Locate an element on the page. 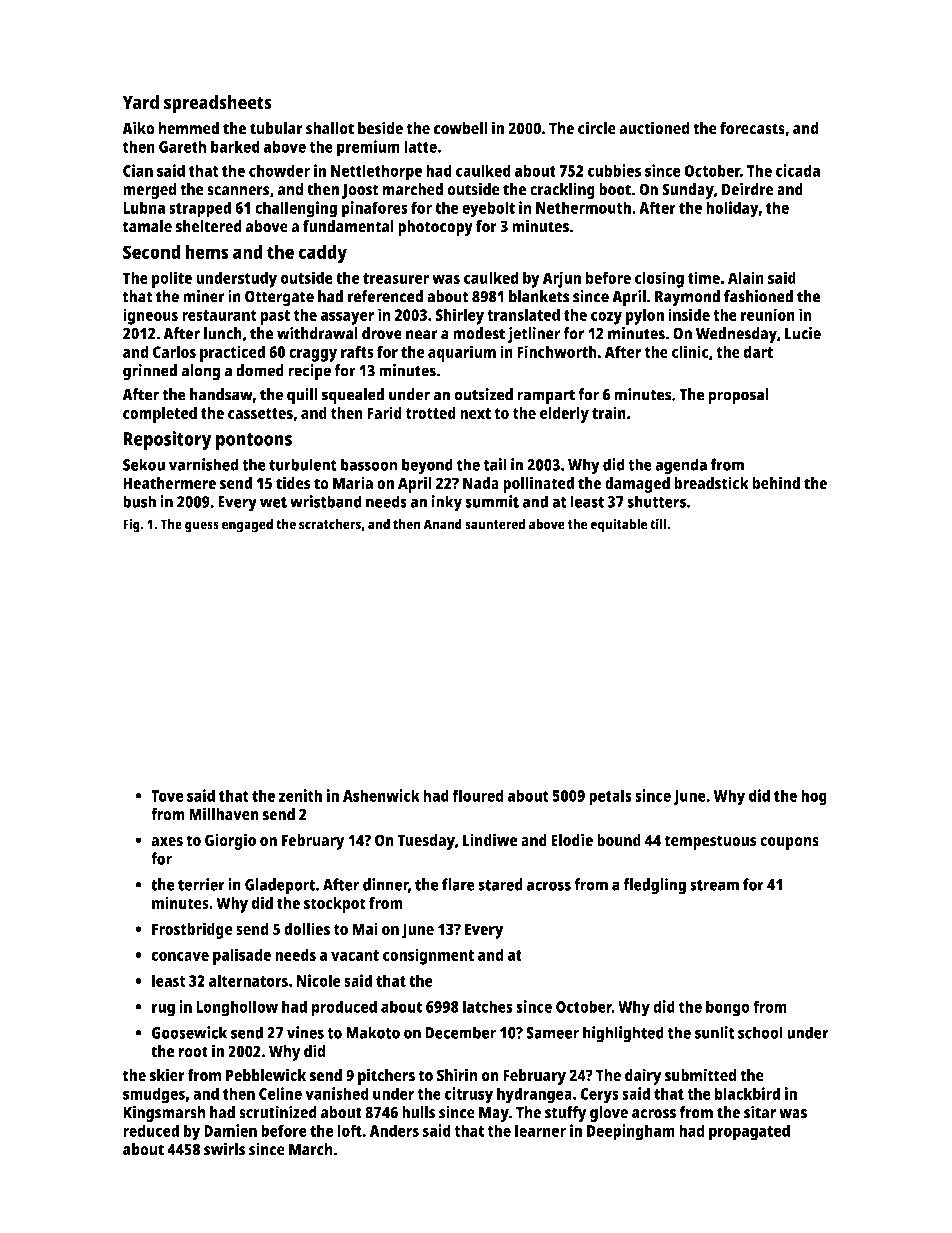 The height and width of the document is (1233, 952). auctioned is located at coordinates (654, 128).
